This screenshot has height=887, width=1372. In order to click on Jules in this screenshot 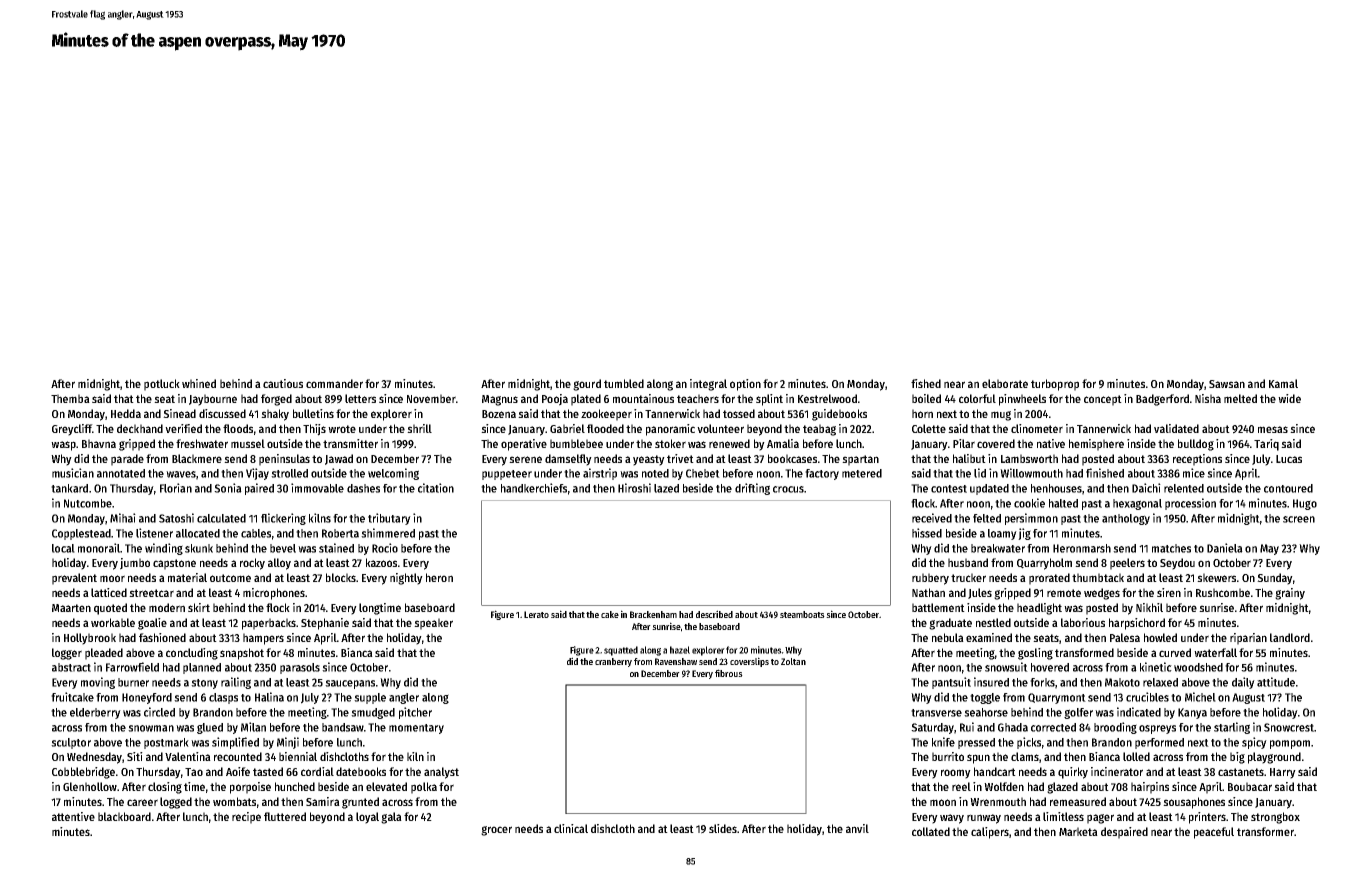, I will do `click(980, 593)`.
